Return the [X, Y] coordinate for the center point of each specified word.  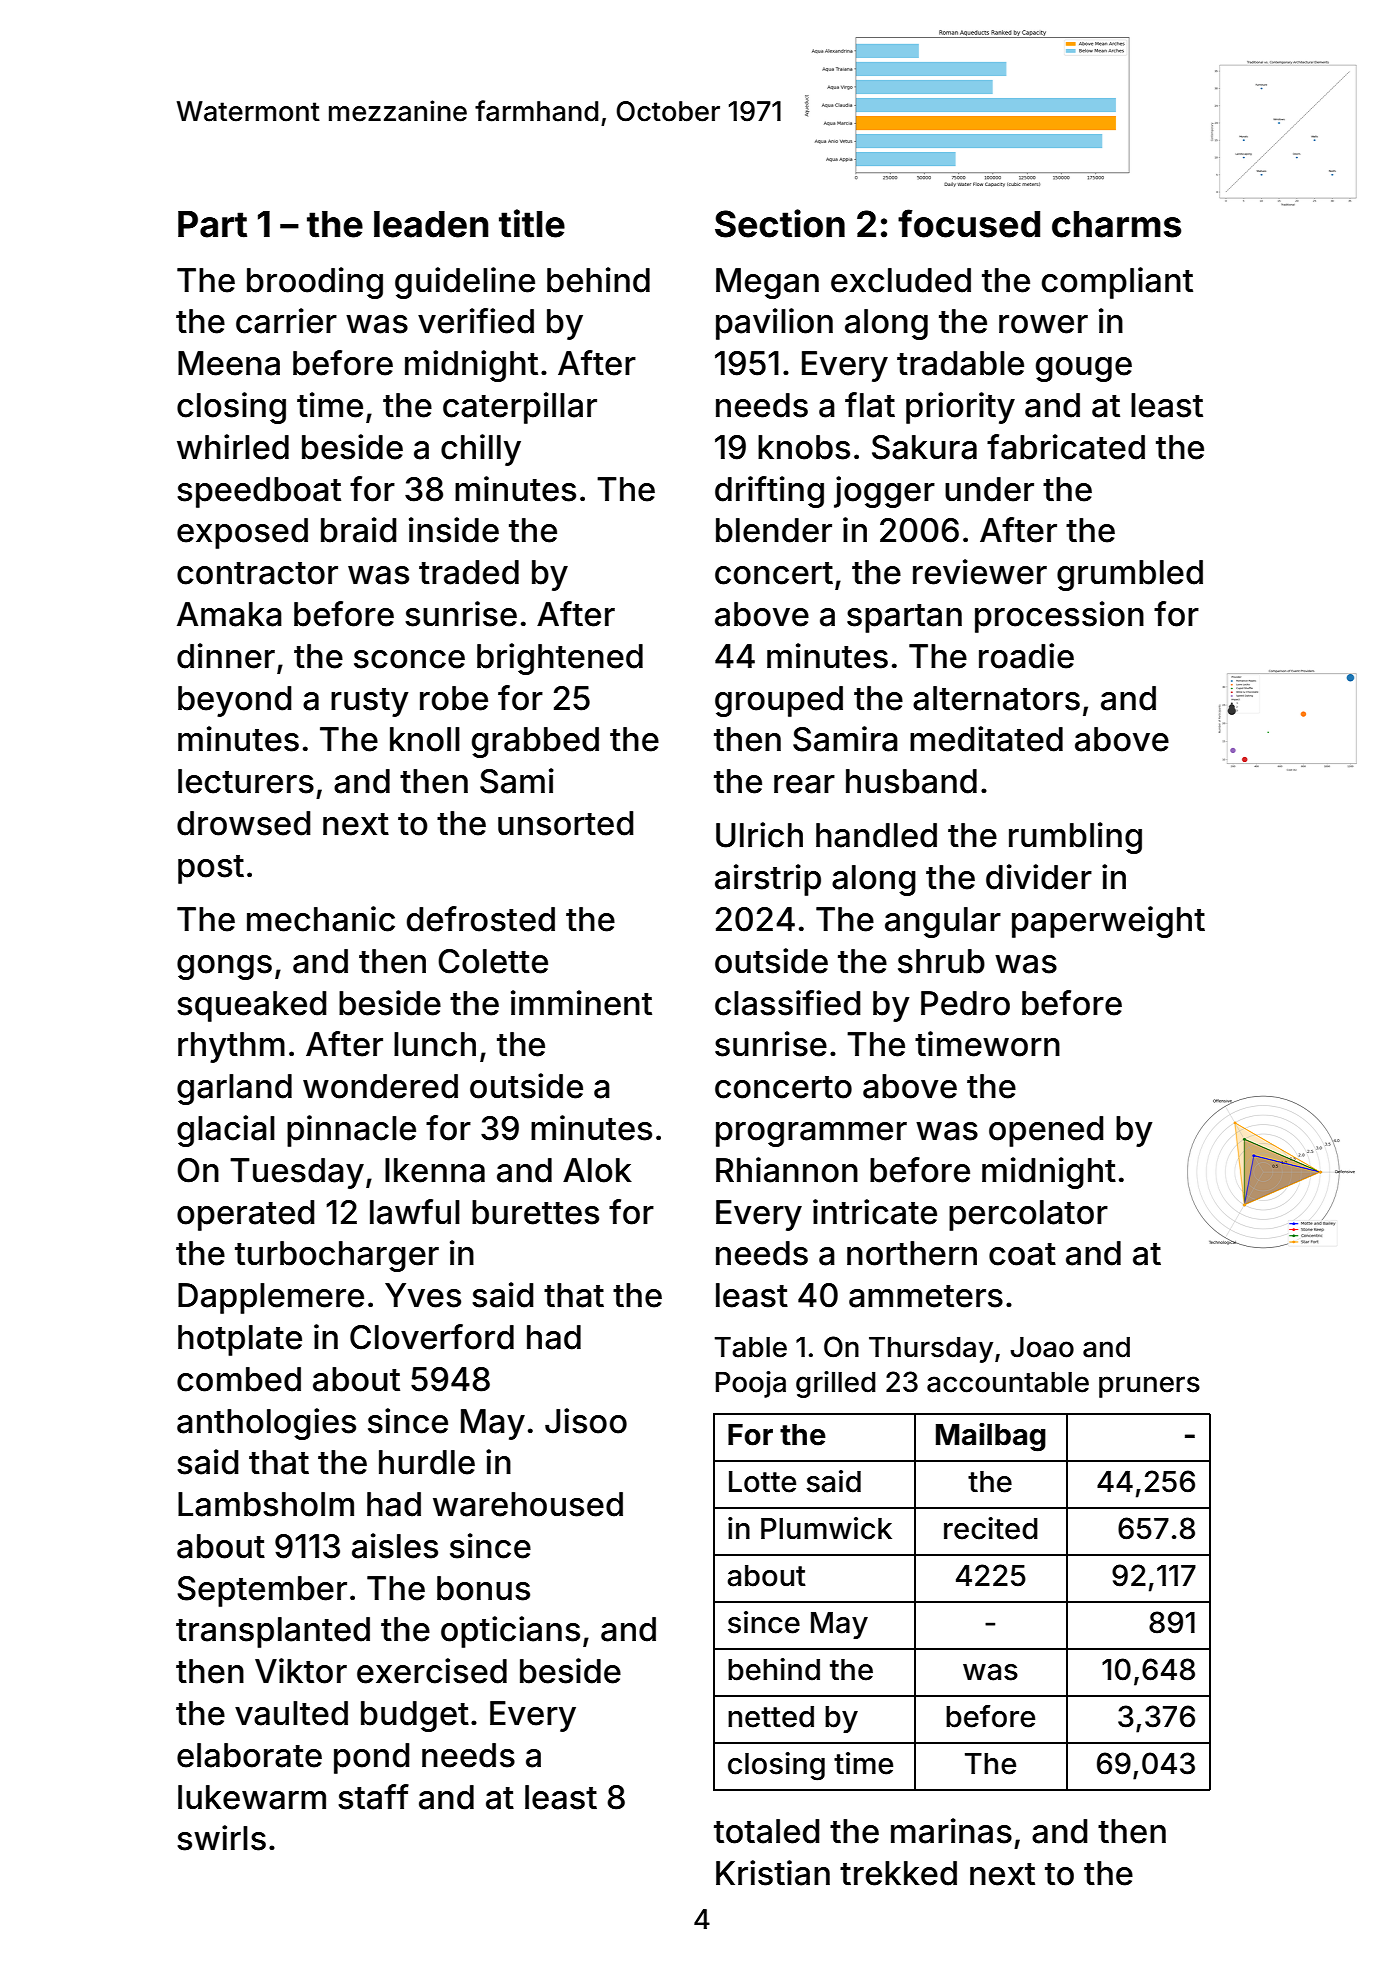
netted [771, 1717]
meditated [986, 739]
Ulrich [759, 835]
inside [454, 530]
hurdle [427, 1462]
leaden [431, 224]
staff [373, 1797]
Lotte [762, 1482]
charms [1116, 224]
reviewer [980, 572]
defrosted [481, 919]
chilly [481, 450]
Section [780, 223]
